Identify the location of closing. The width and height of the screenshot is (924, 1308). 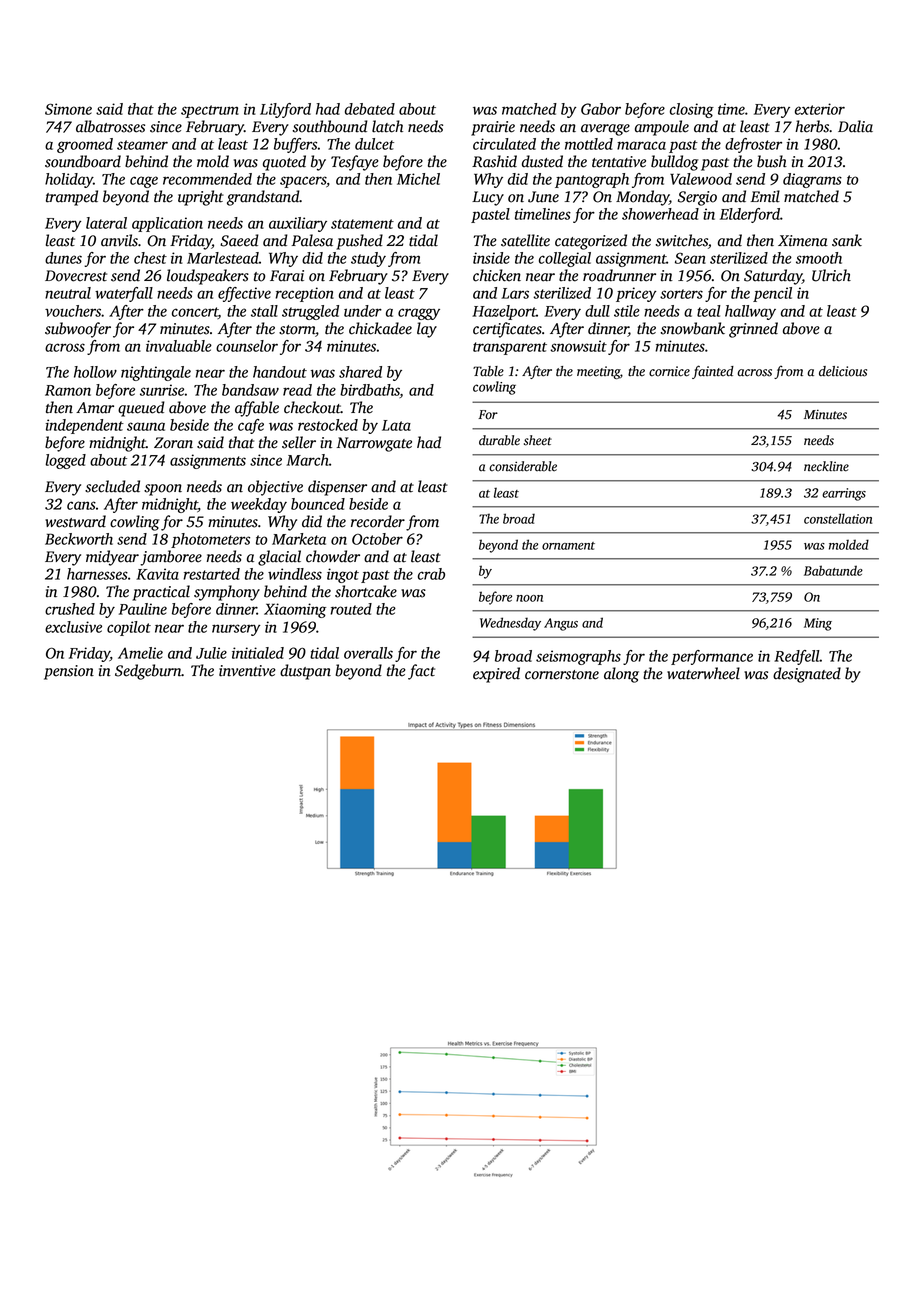
(692, 110).
